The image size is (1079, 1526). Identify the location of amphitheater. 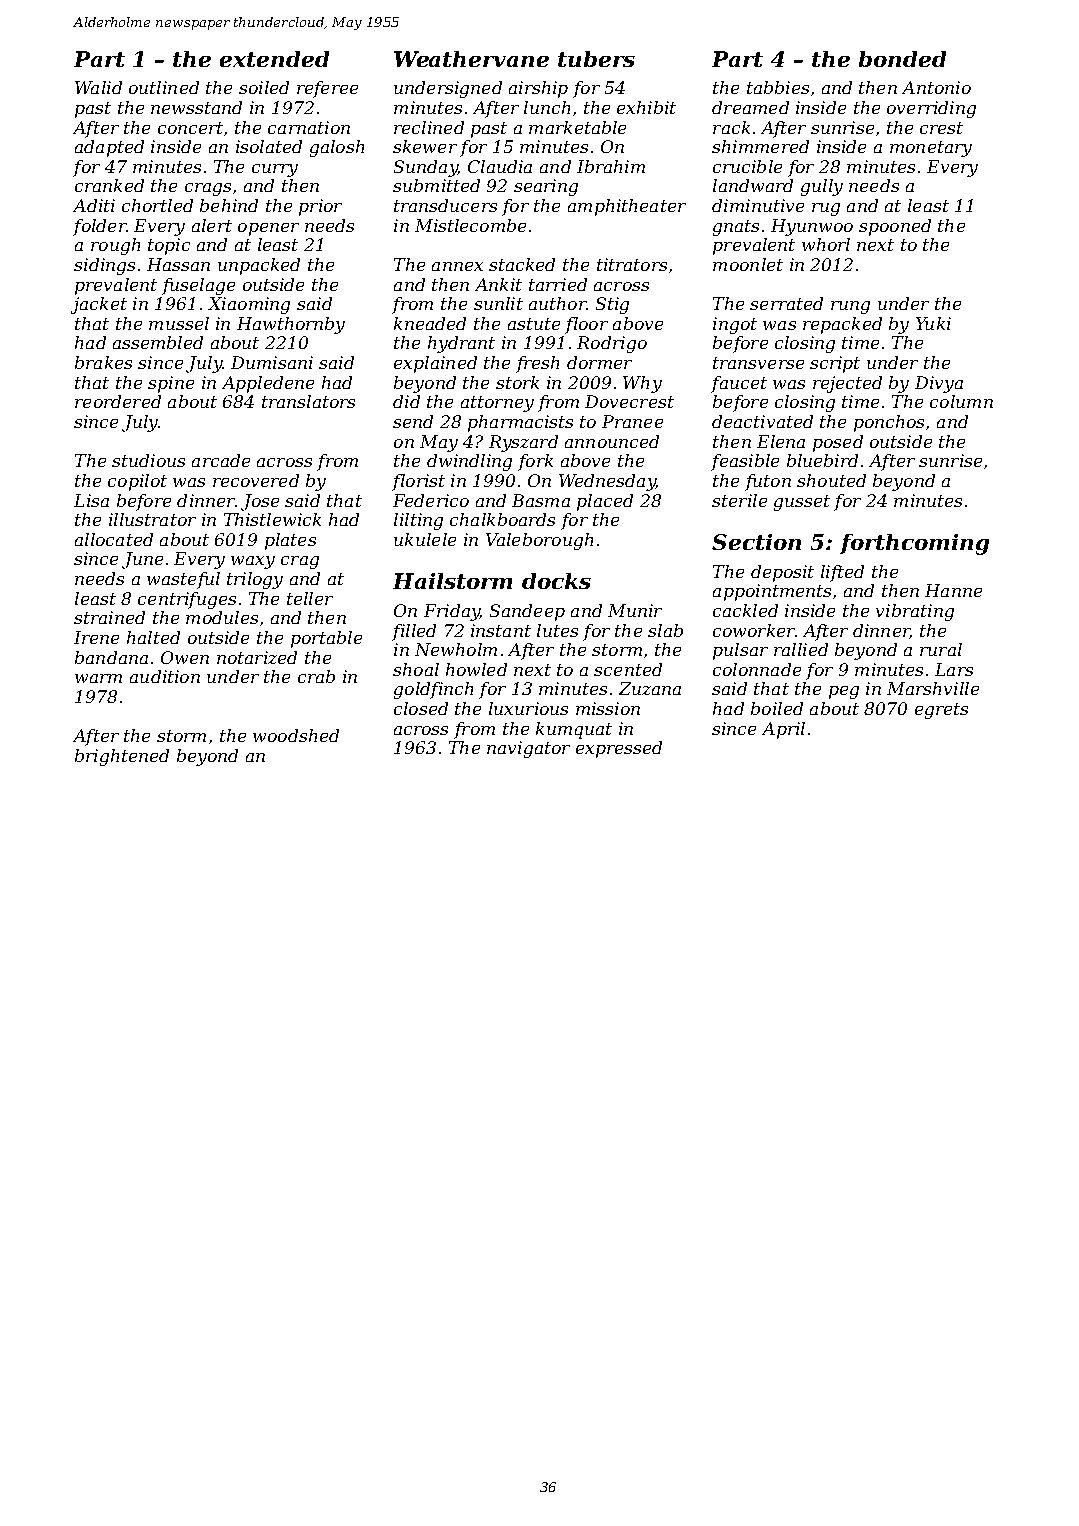
(627, 207).
